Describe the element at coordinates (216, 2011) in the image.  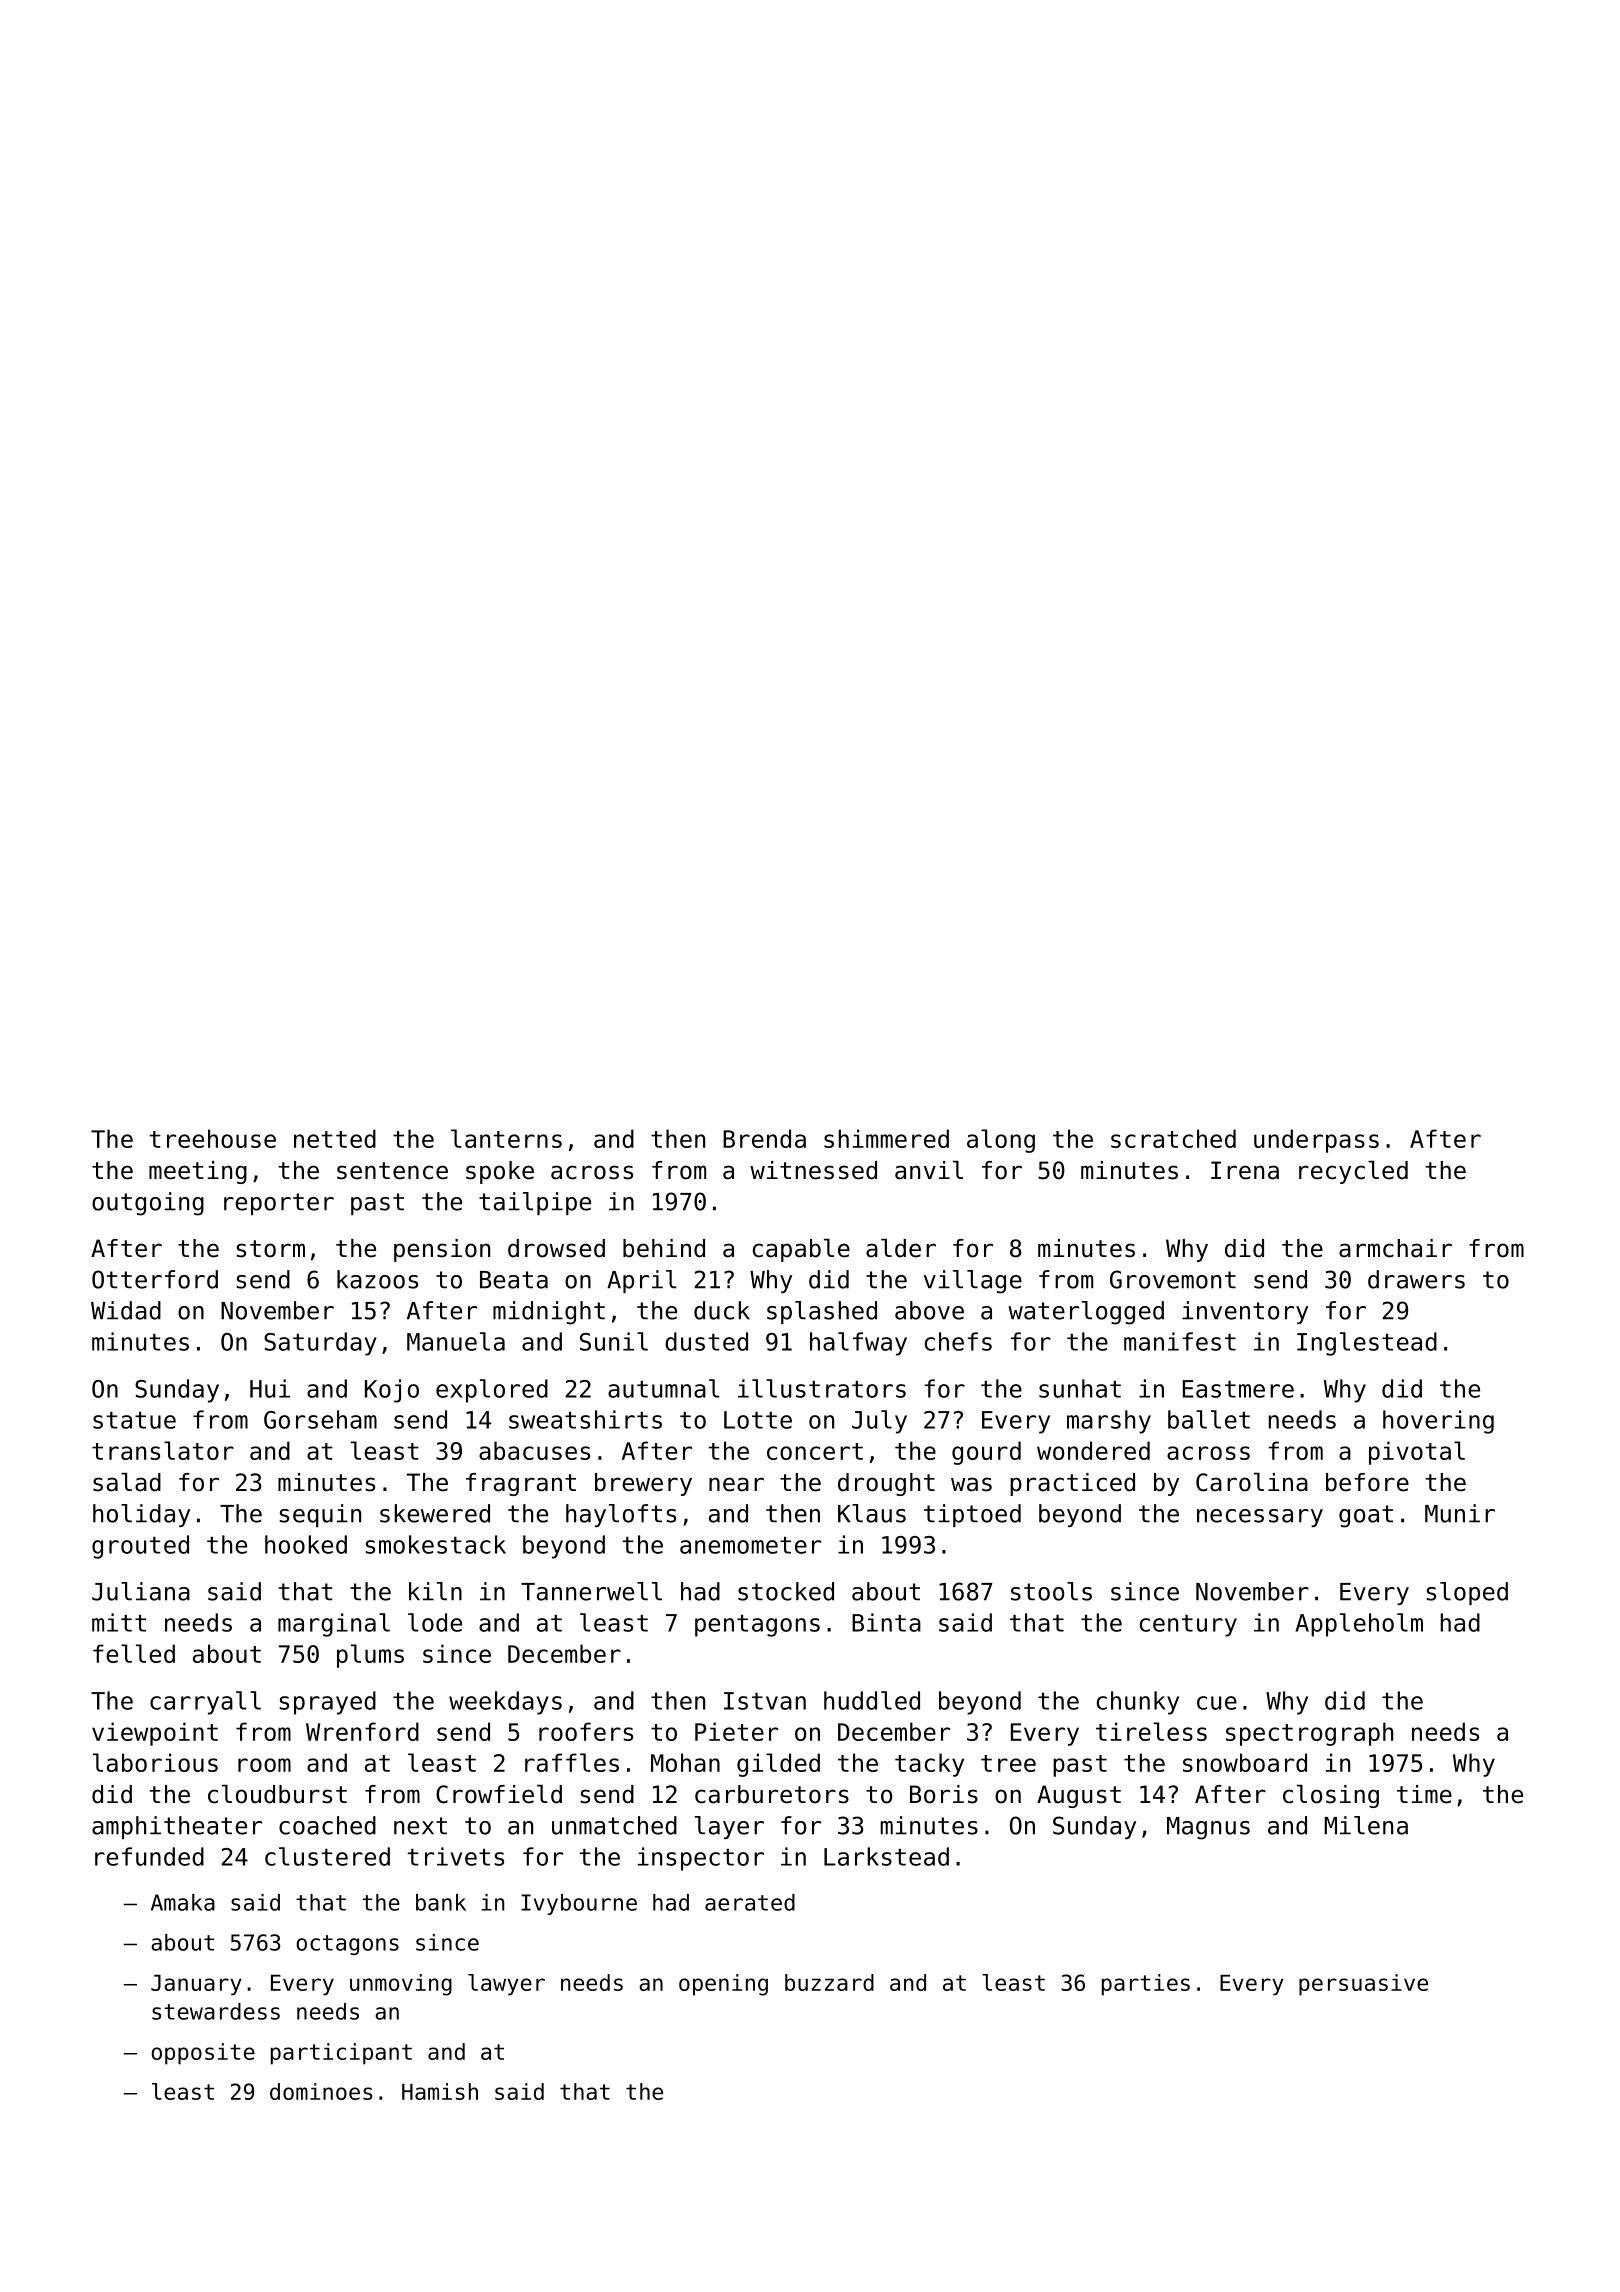
I see `stewardess` at that location.
